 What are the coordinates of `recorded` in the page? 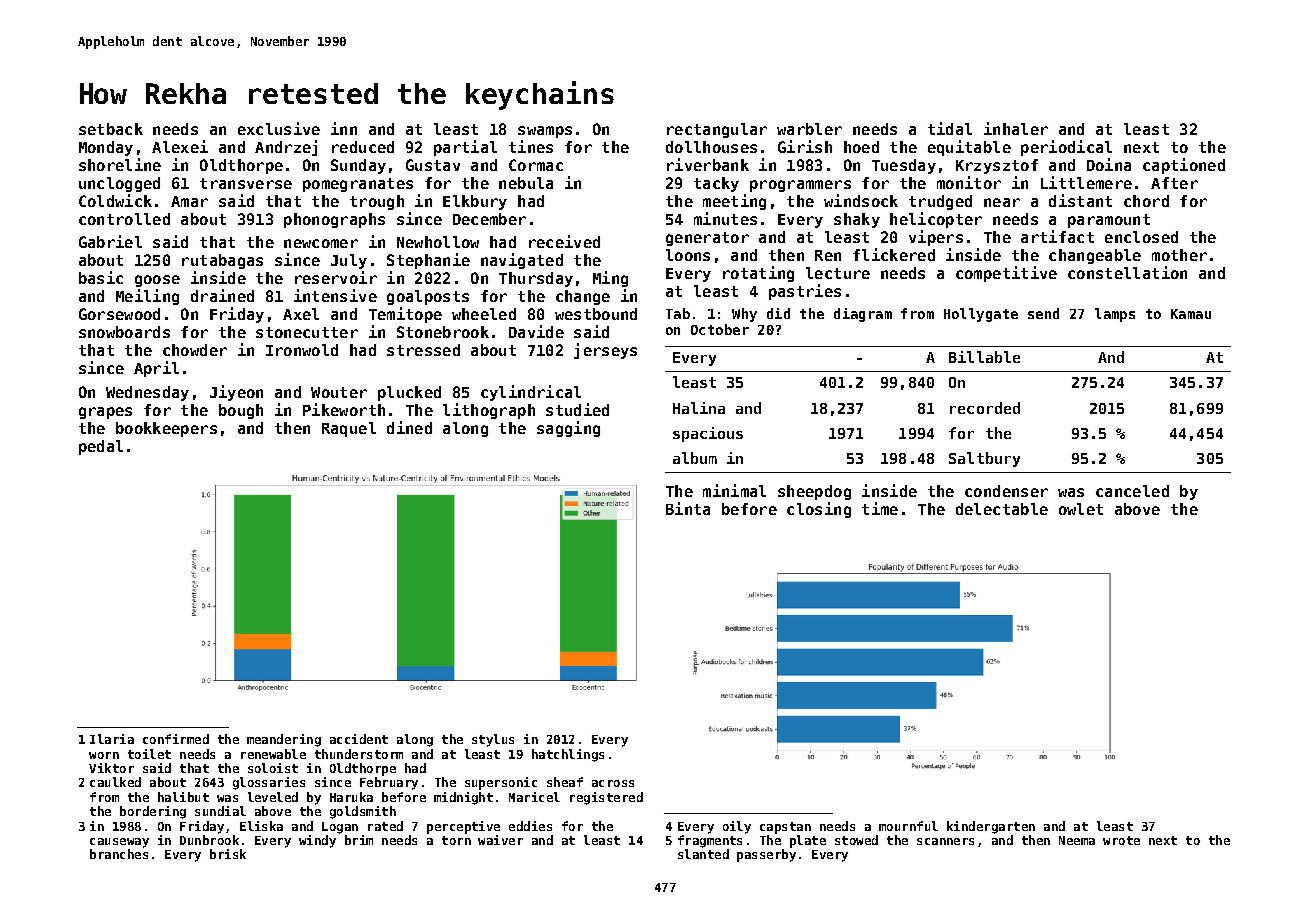 It's located at (985, 408).
